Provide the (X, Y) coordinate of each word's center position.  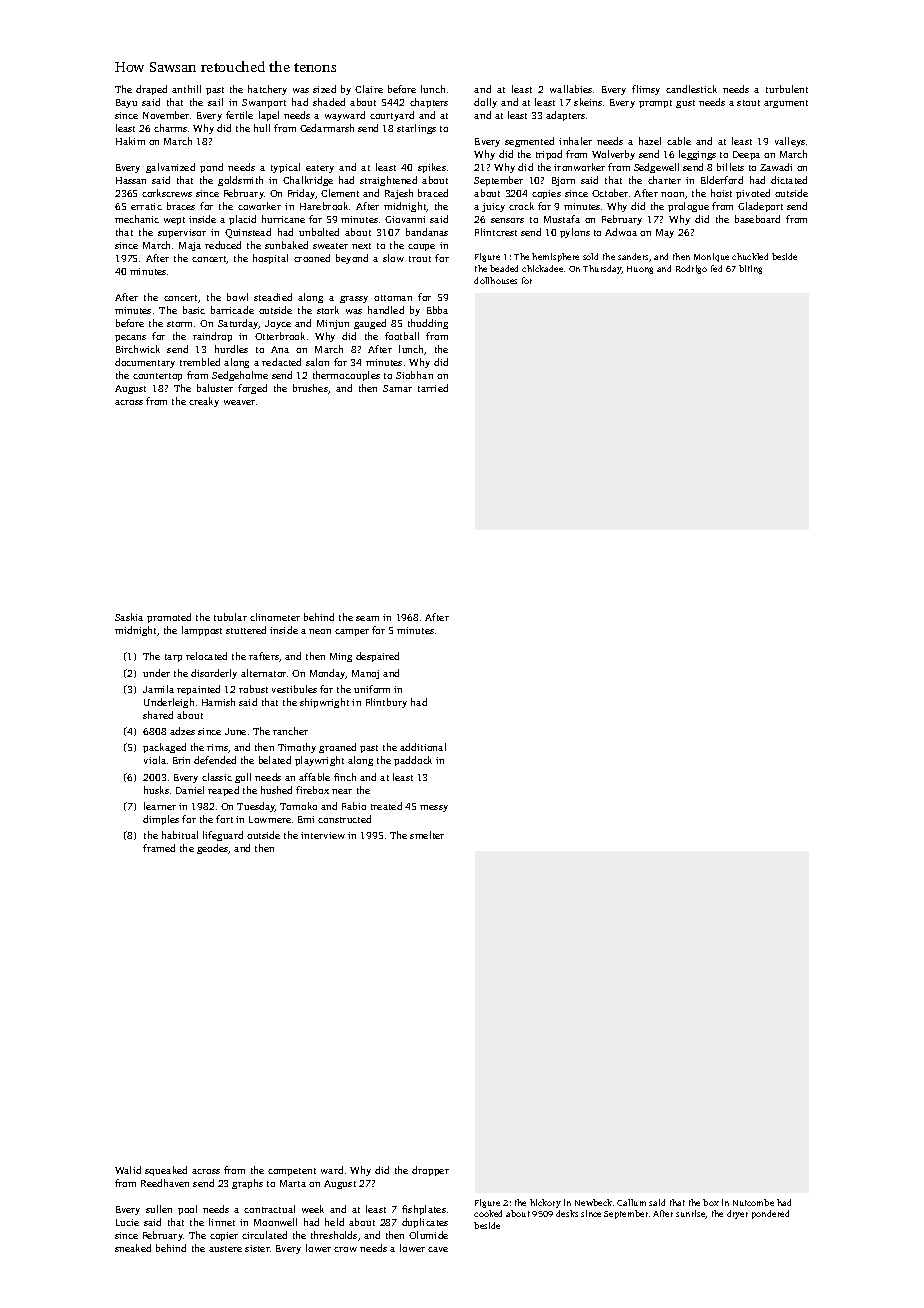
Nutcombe (753, 1202)
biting (750, 269)
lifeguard (223, 836)
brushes (310, 388)
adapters (565, 116)
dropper (430, 1171)
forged (252, 389)
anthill (186, 89)
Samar (397, 388)
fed (716, 268)
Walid (128, 1170)
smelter (427, 835)
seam (367, 618)
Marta (293, 1183)
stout (748, 103)
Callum (631, 1202)
